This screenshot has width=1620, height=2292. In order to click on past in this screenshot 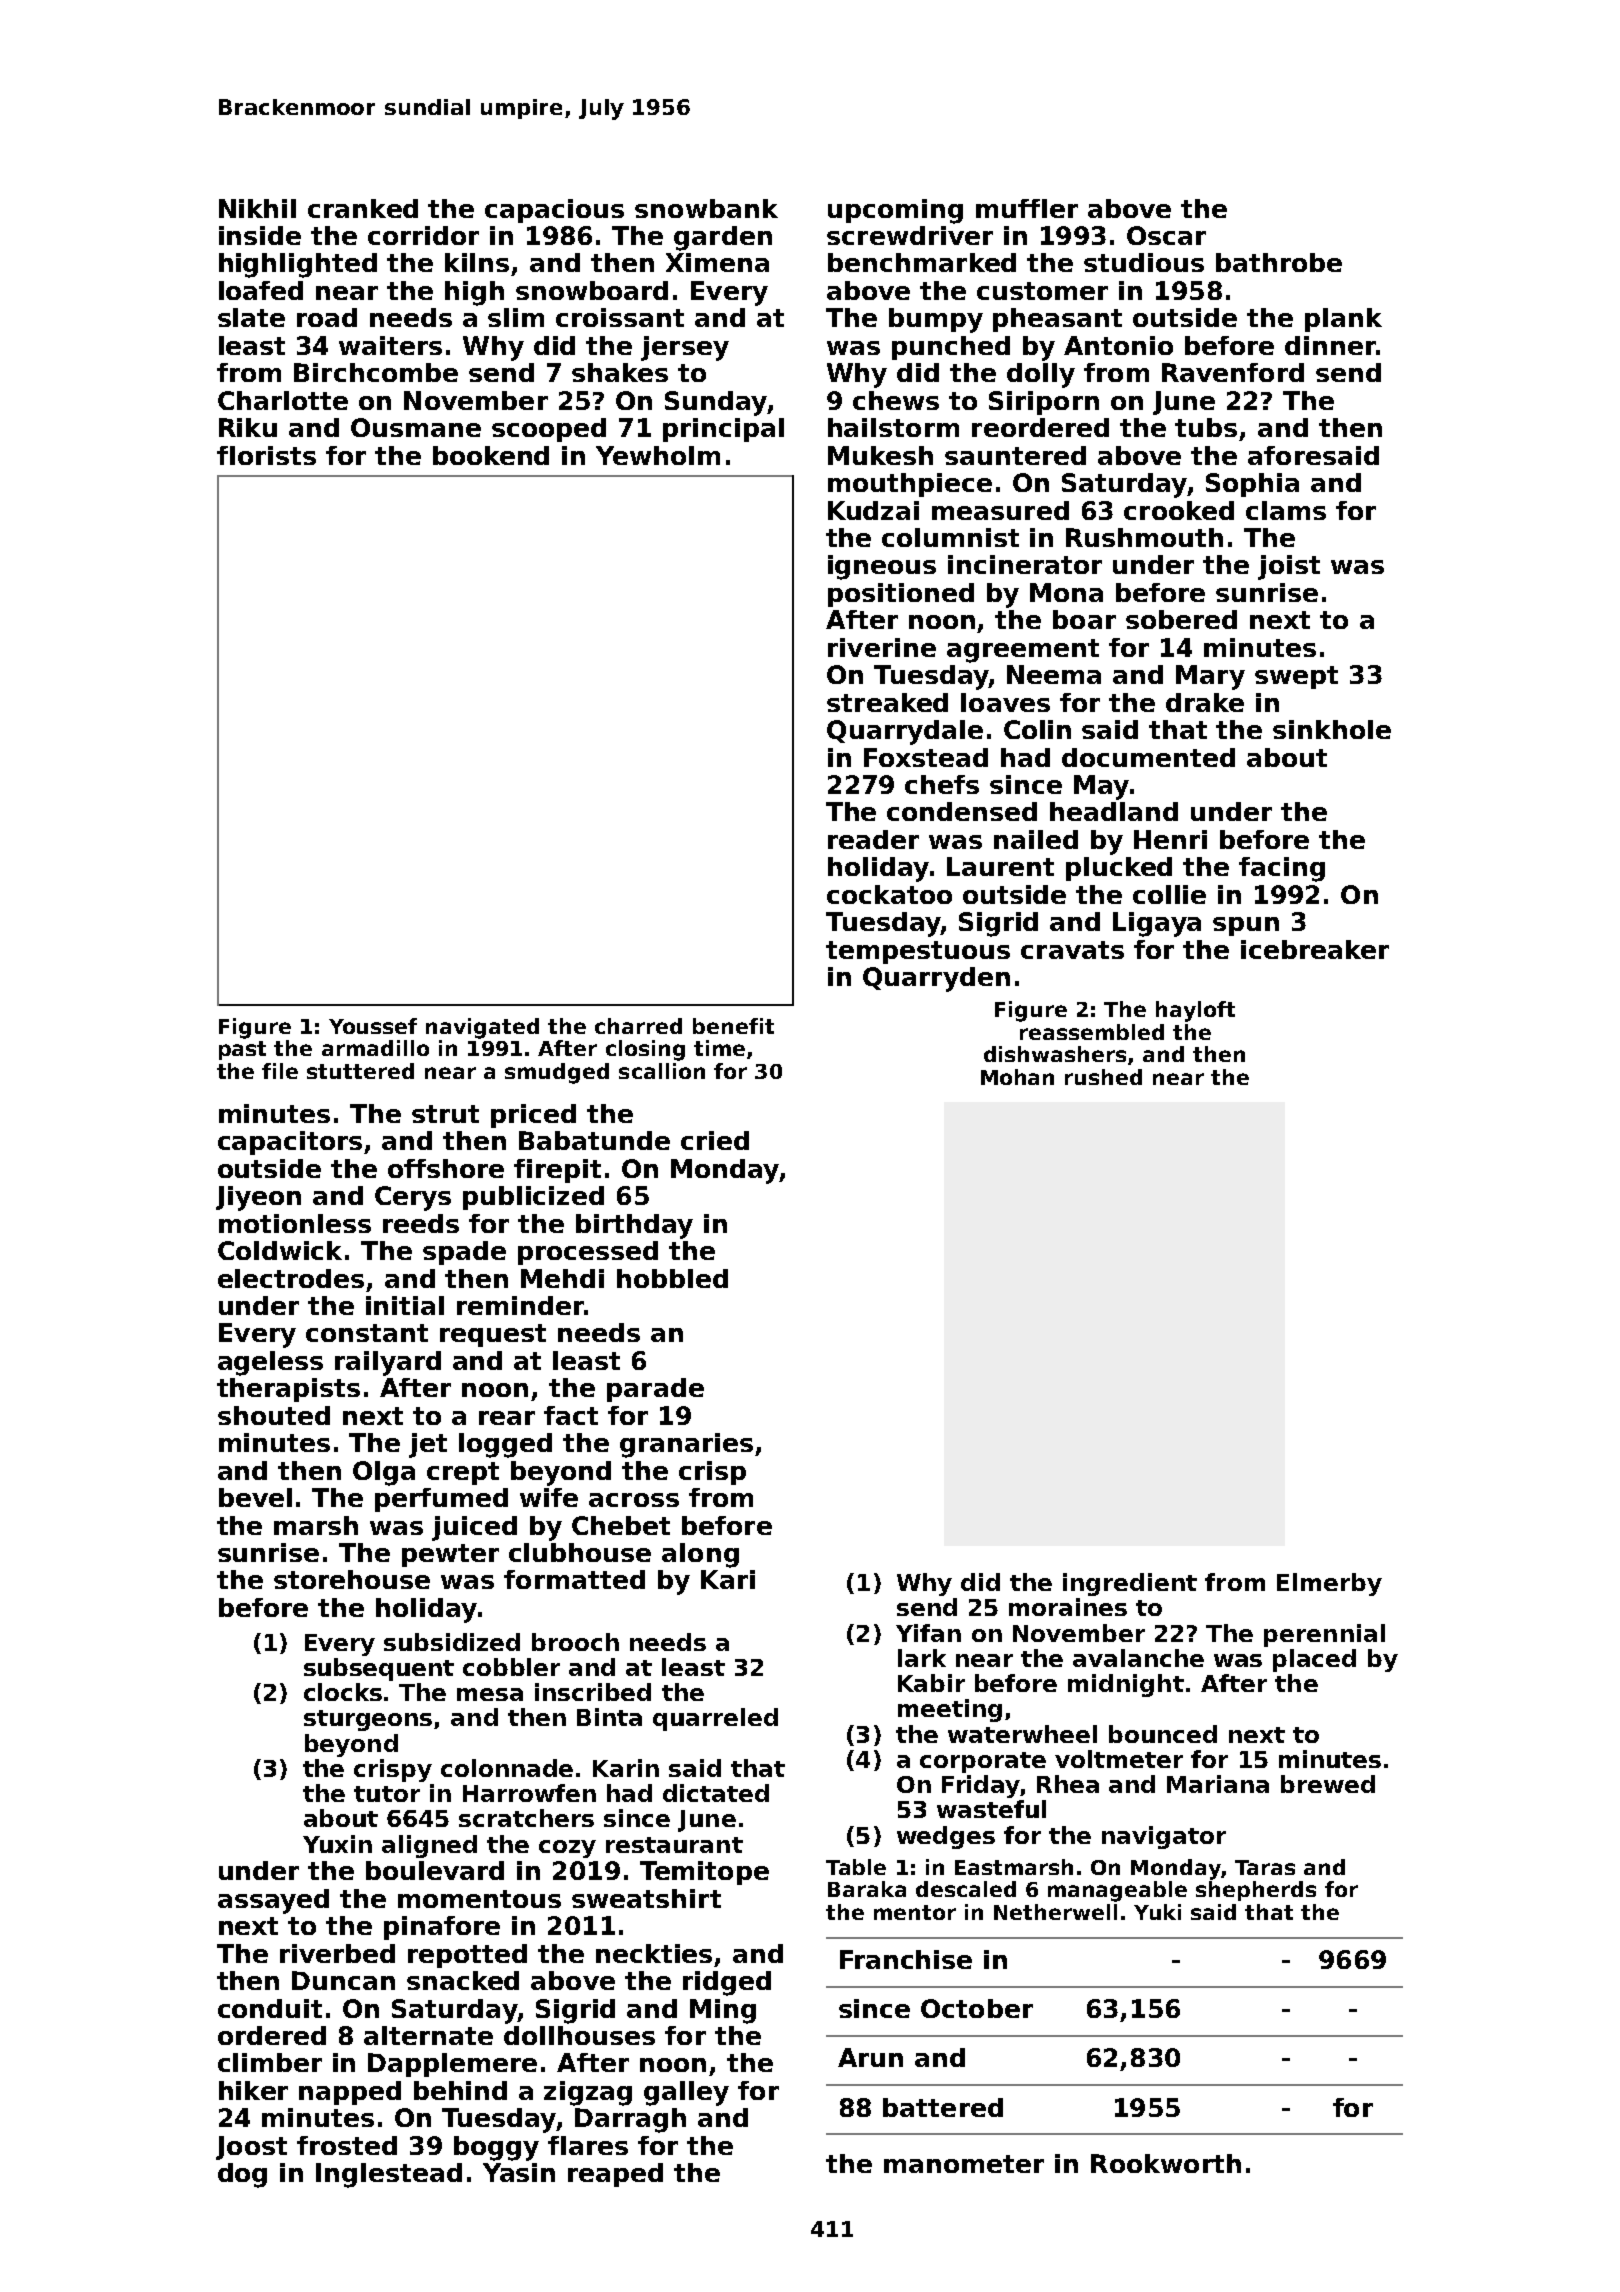, I will do `click(242, 1050)`.
